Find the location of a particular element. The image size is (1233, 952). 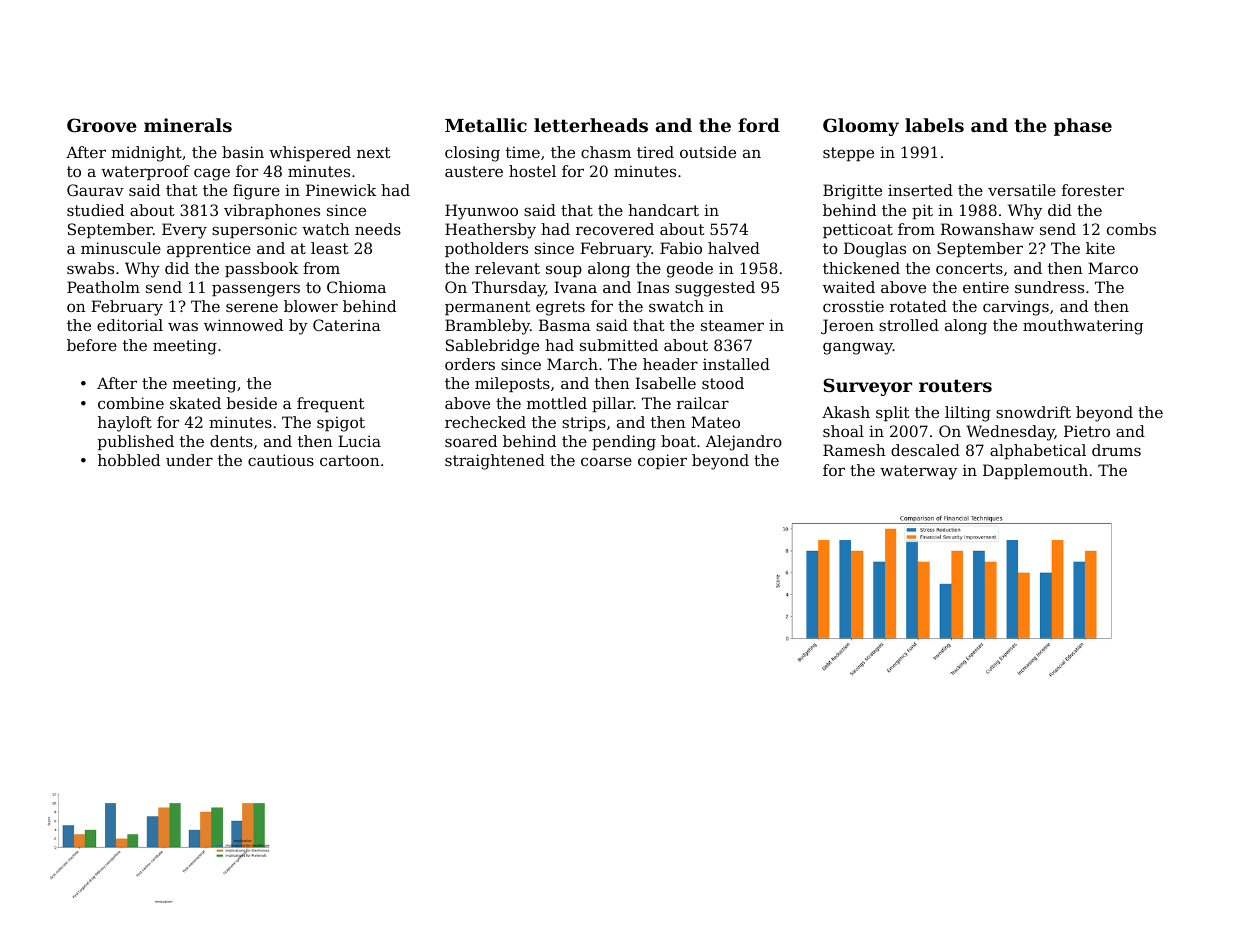

figure is located at coordinates (256, 192).
